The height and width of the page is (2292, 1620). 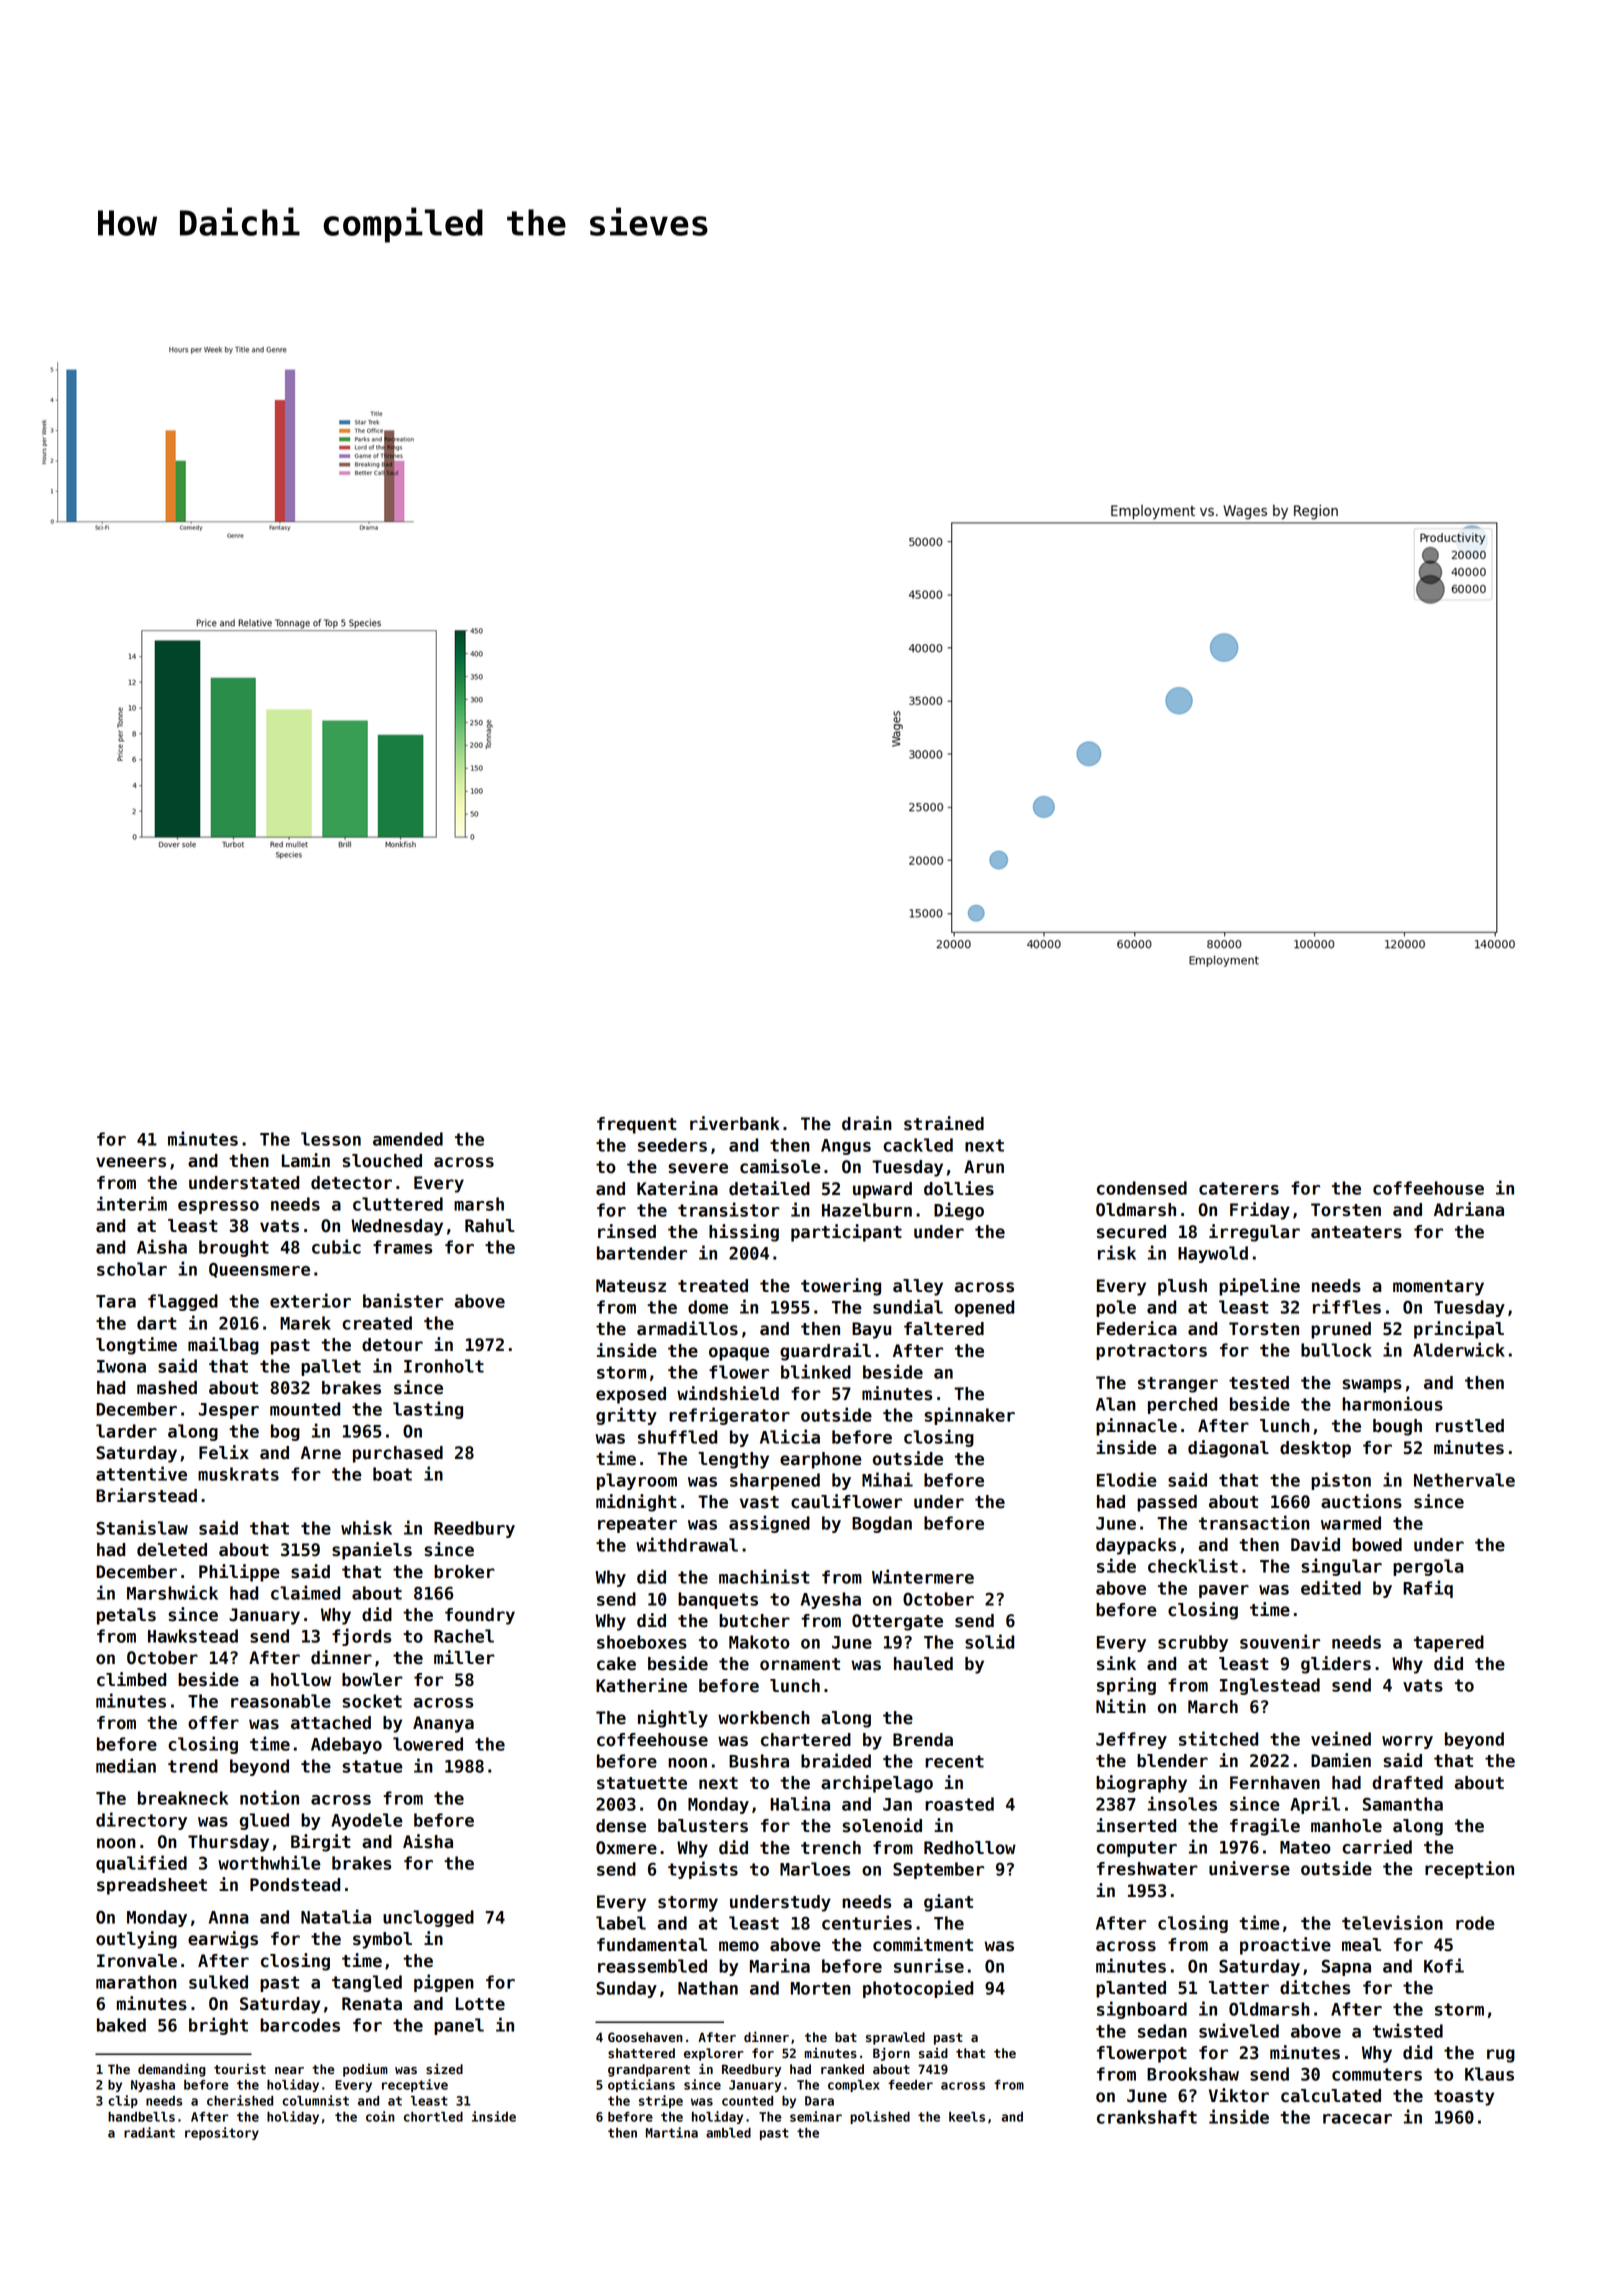 I want to click on Wintermere, so click(x=923, y=1576).
